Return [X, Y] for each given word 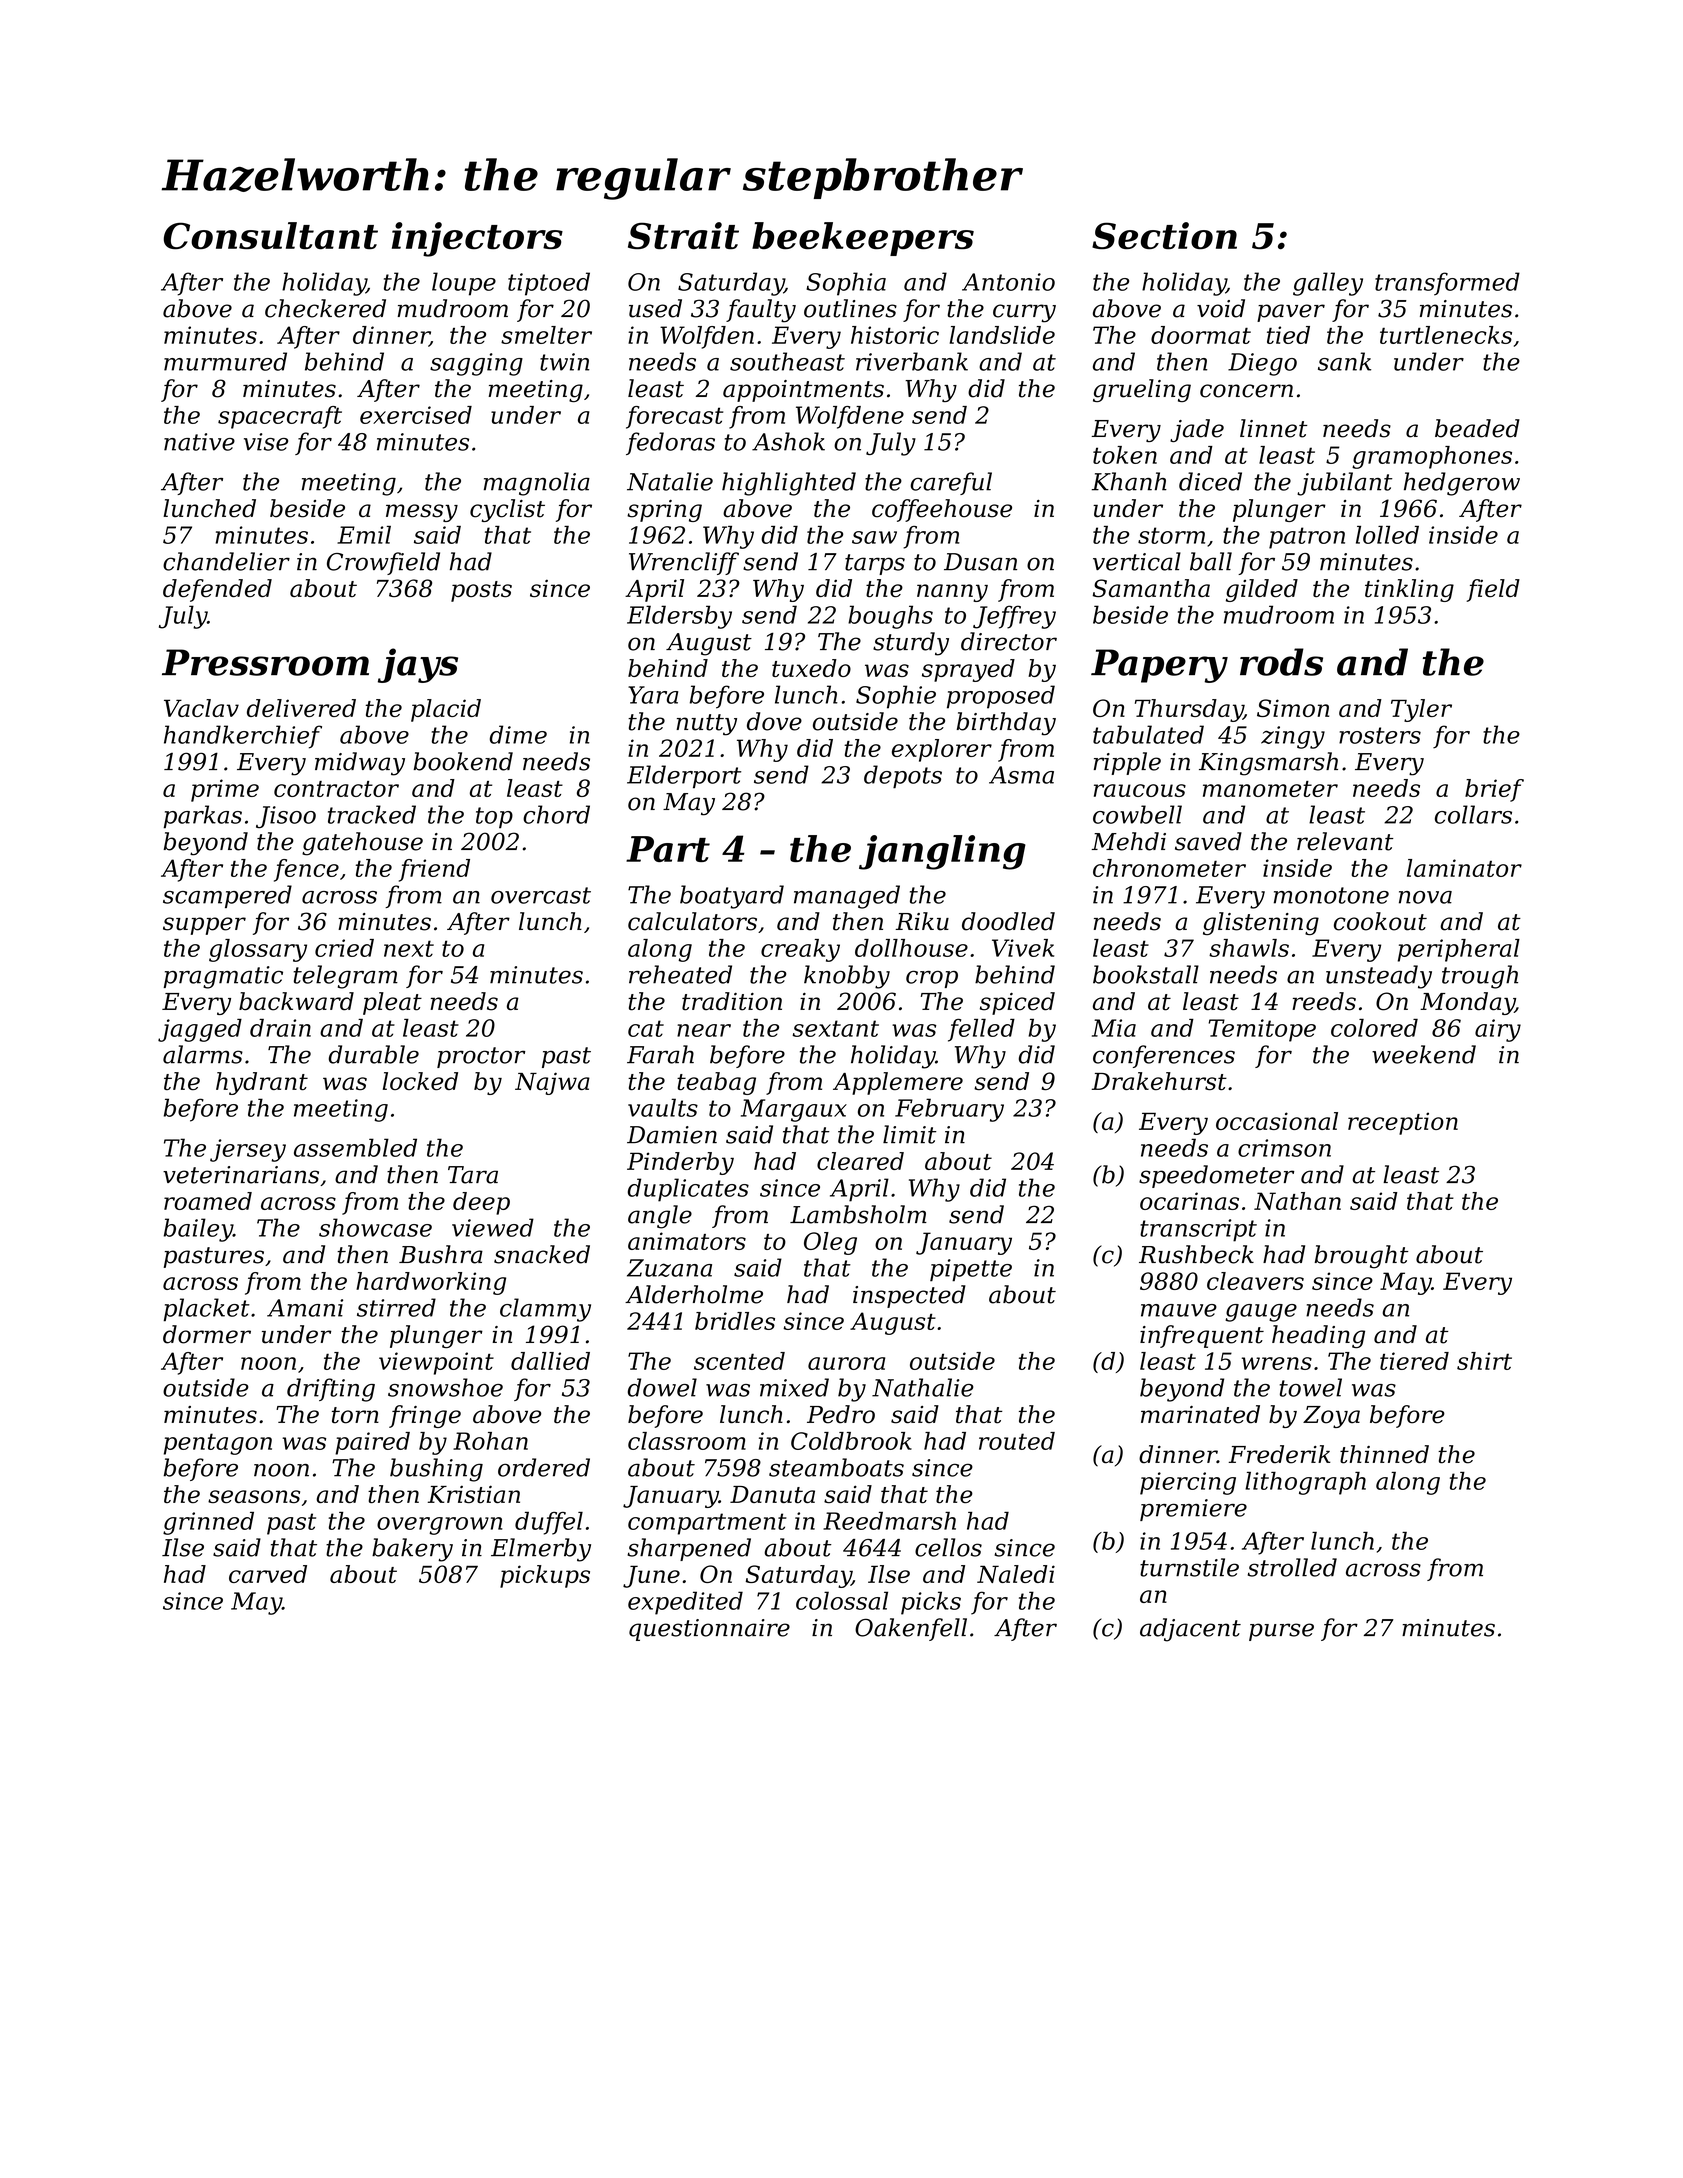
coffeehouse [942, 510]
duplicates [688, 1190]
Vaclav [201, 708]
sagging [476, 364]
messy [422, 513]
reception [1403, 1123]
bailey [198, 1230]
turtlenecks [1446, 335]
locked [420, 1081]
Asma [1021, 775]
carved [268, 1574]
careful [951, 483]
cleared [860, 1161]
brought [1361, 1257]
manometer [1270, 789]
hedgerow [1462, 484]
